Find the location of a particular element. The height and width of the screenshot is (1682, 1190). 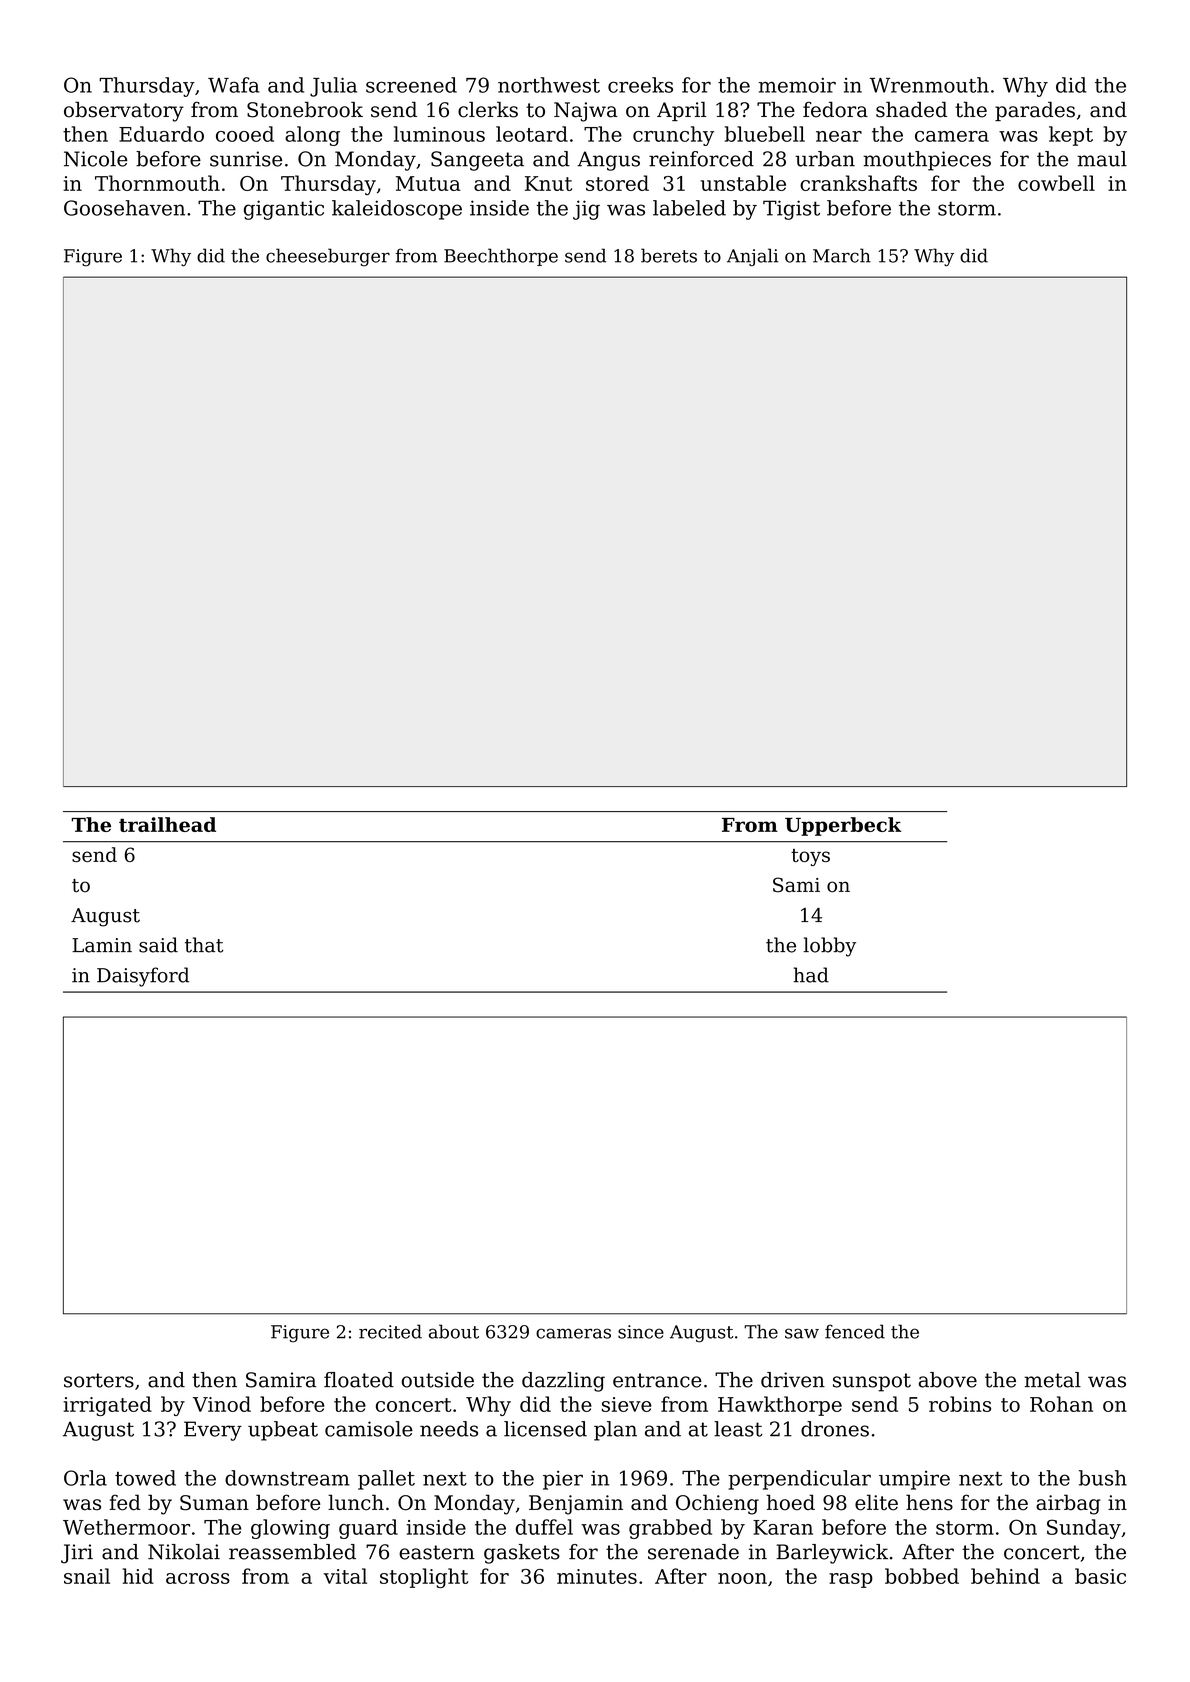

recited is located at coordinates (390, 1331).
